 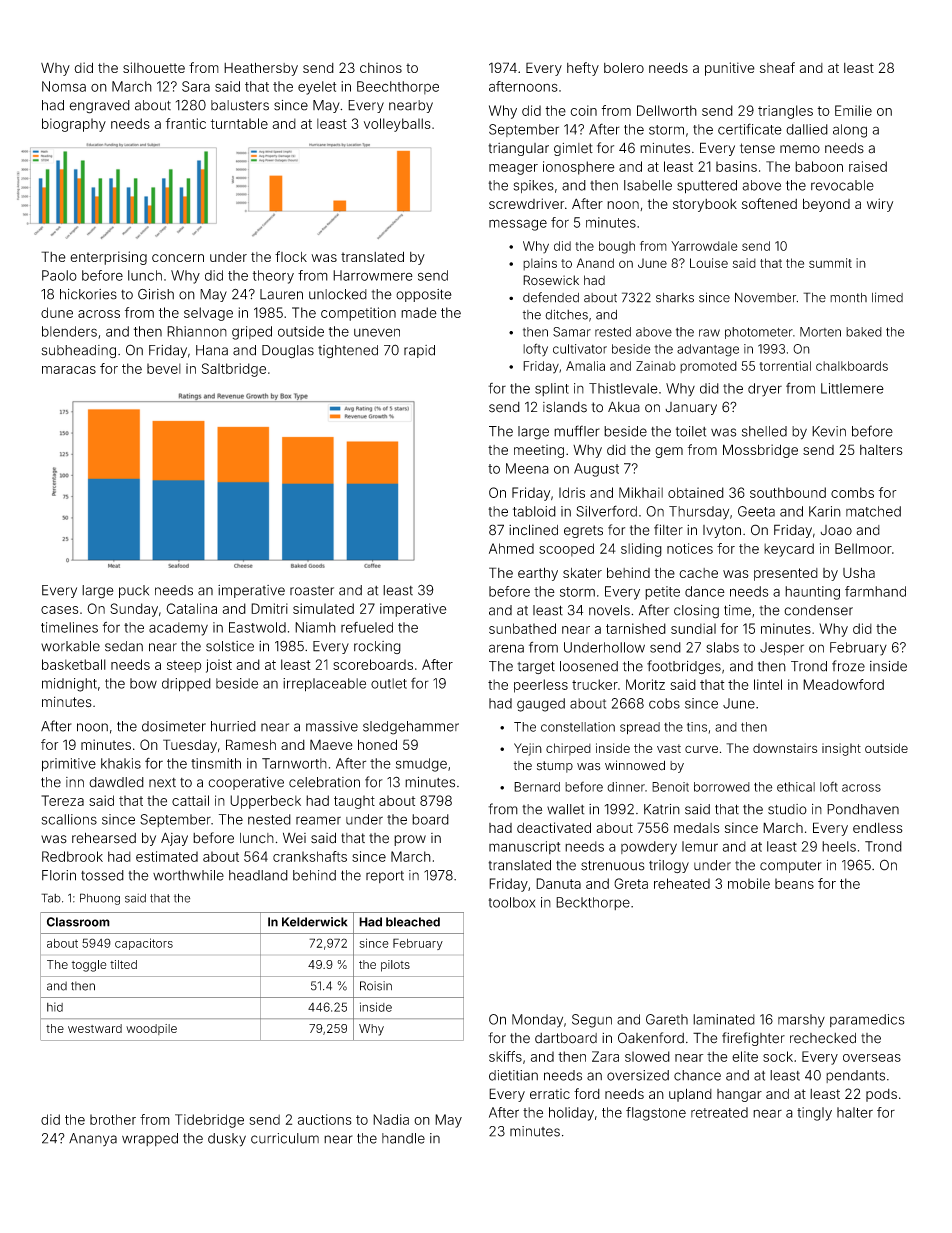 I want to click on prow, so click(x=410, y=840).
